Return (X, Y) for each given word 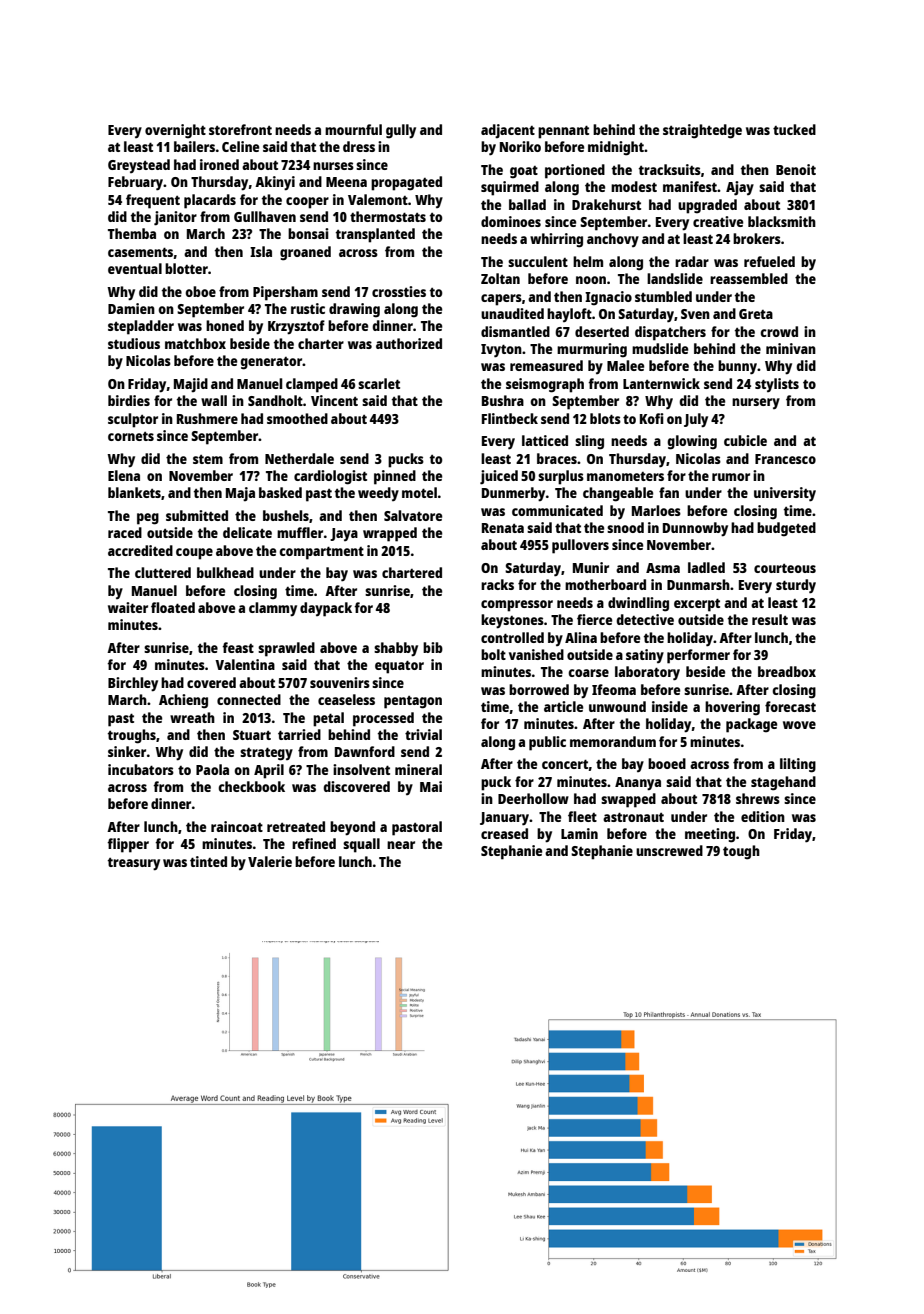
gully (401, 131)
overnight (175, 131)
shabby (396, 649)
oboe (200, 291)
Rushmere (207, 418)
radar (692, 261)
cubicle (745, 440)
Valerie (270, 861)
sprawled (286, 649)
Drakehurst (606, 204)
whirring (556, 240)
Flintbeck (510, 418)
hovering (732, 708)
